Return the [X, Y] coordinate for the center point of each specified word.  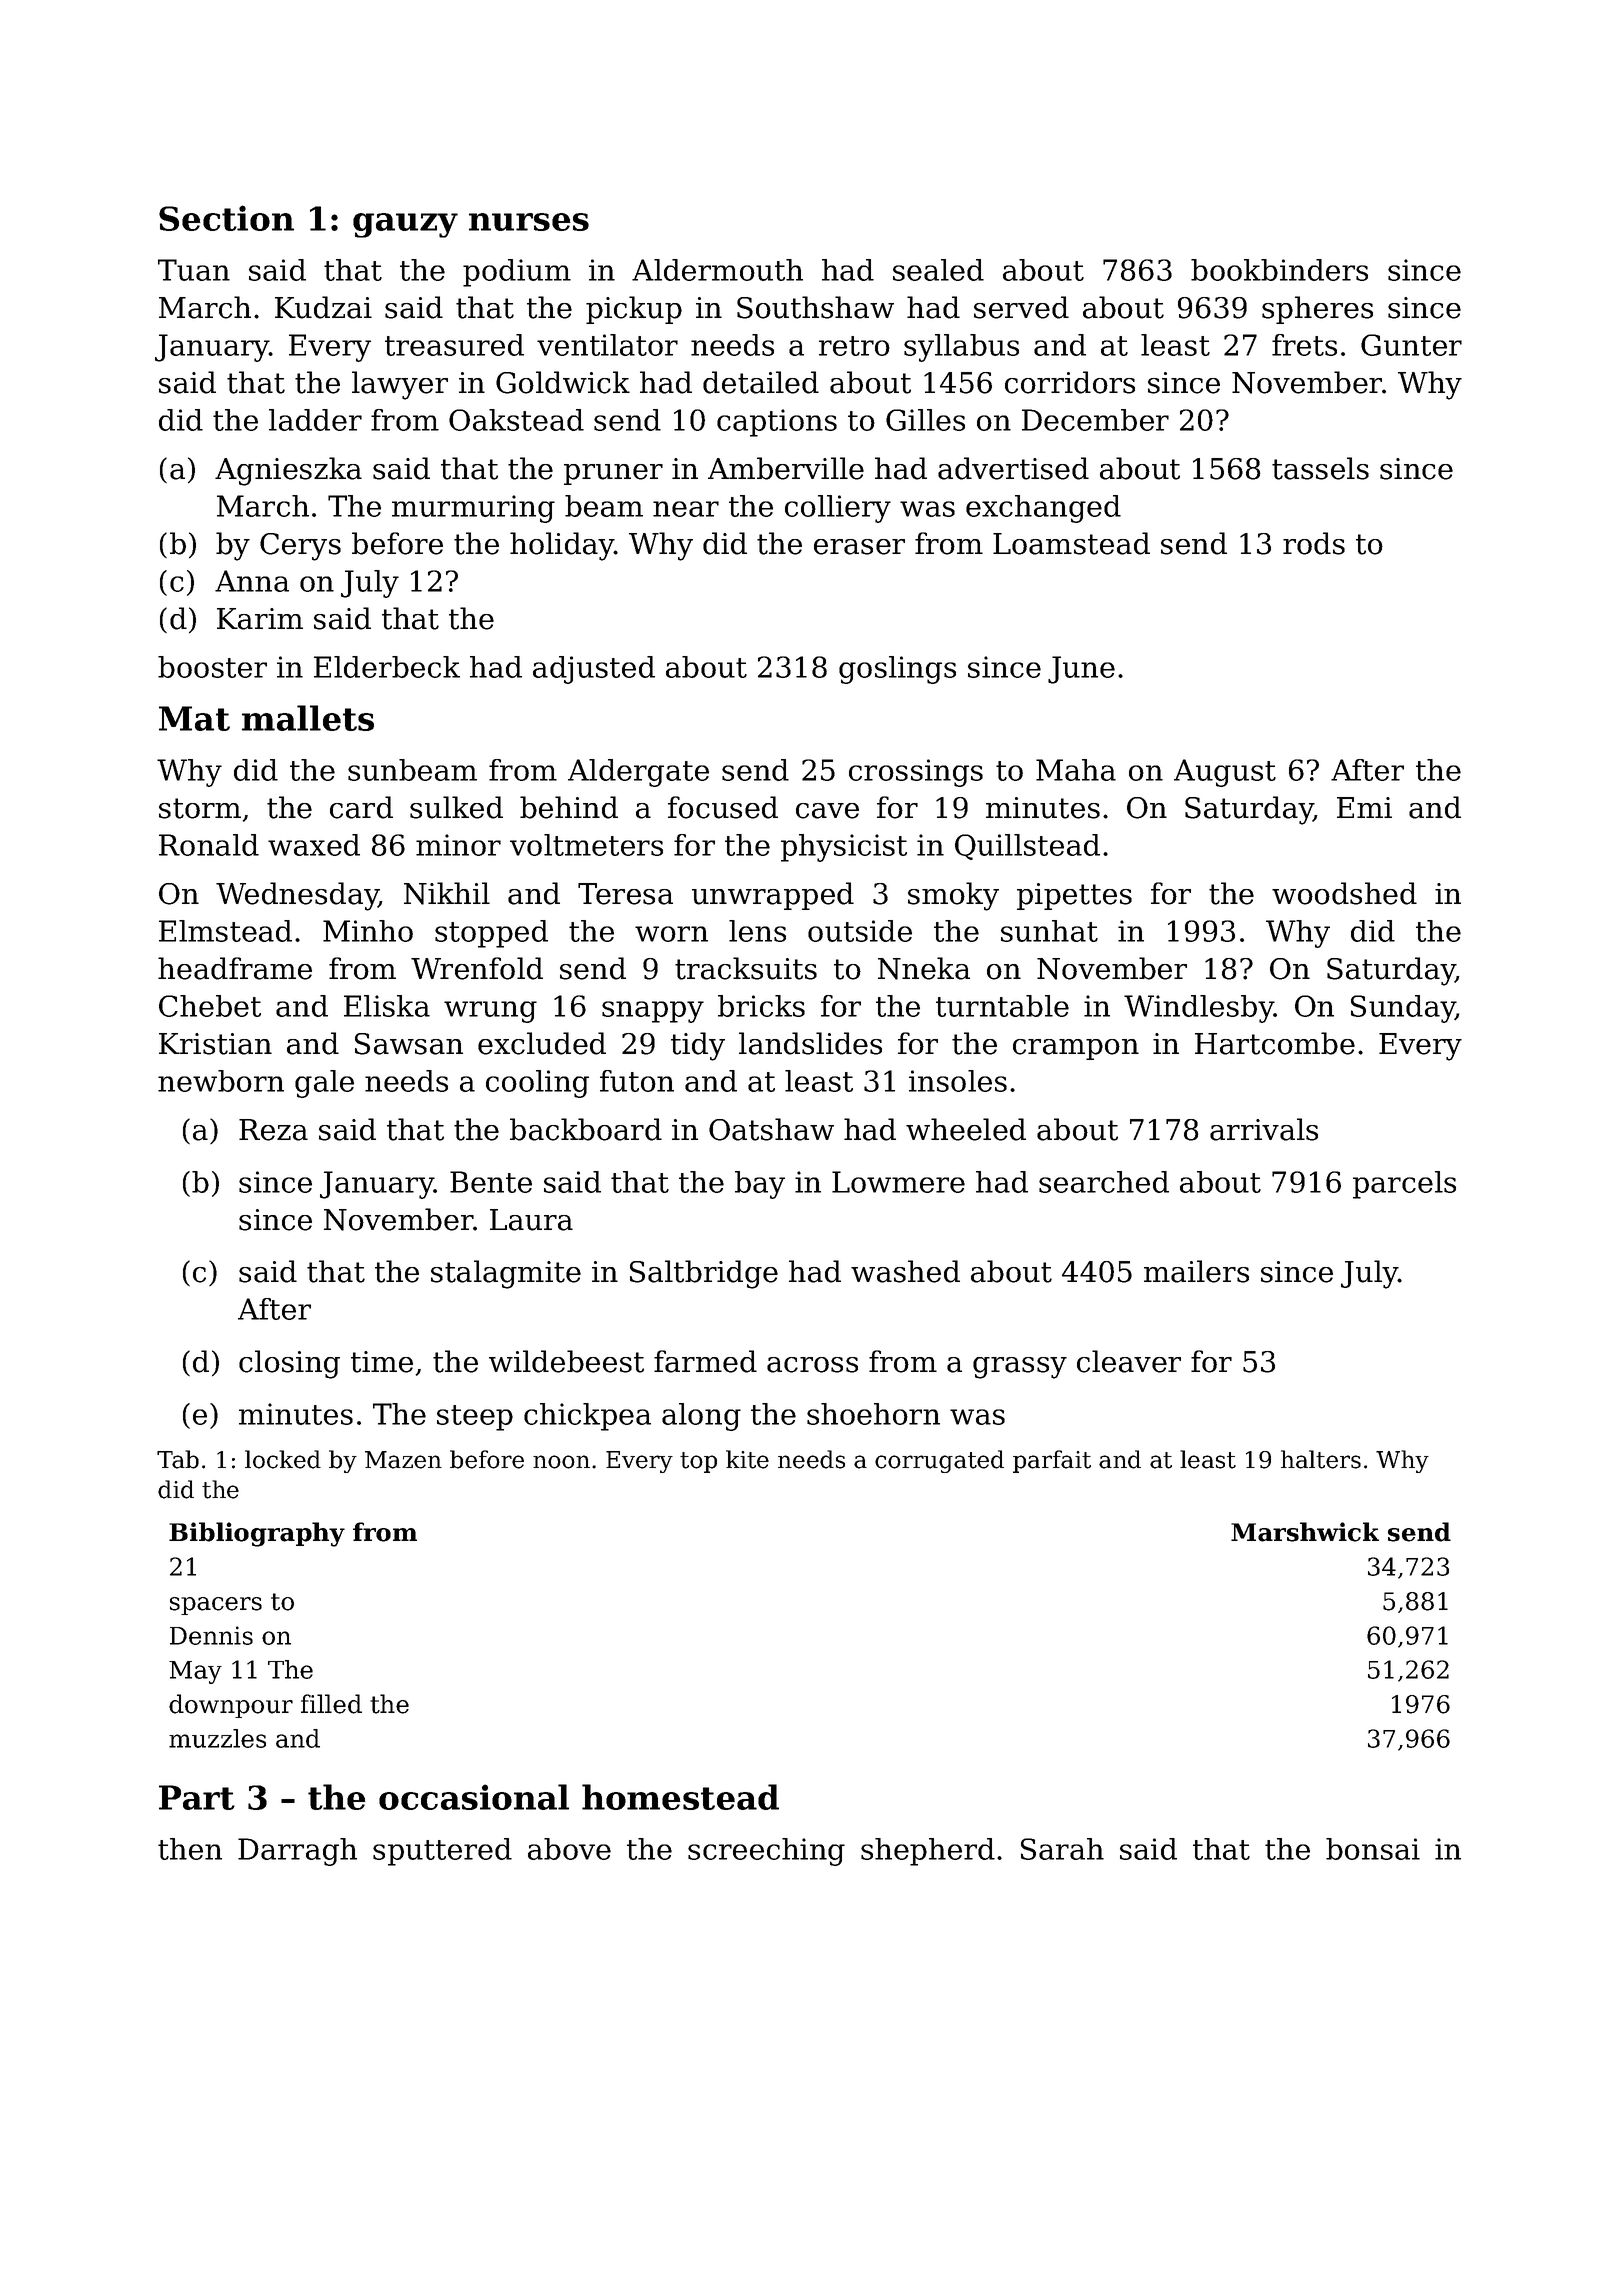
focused [723, 807]
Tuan [194, 270]
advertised [1013, 468]
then [190, 1849]
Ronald [209, 845]
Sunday [1403, 1009]
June [1081, 670]
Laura [531, 1220]
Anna [252, 581]
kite [747, 1459]
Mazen [403, 1460]
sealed [938, 270]
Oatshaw [771, 1129]
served [1021, 307]
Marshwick [1305, 1532]
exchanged [1043, 509]
